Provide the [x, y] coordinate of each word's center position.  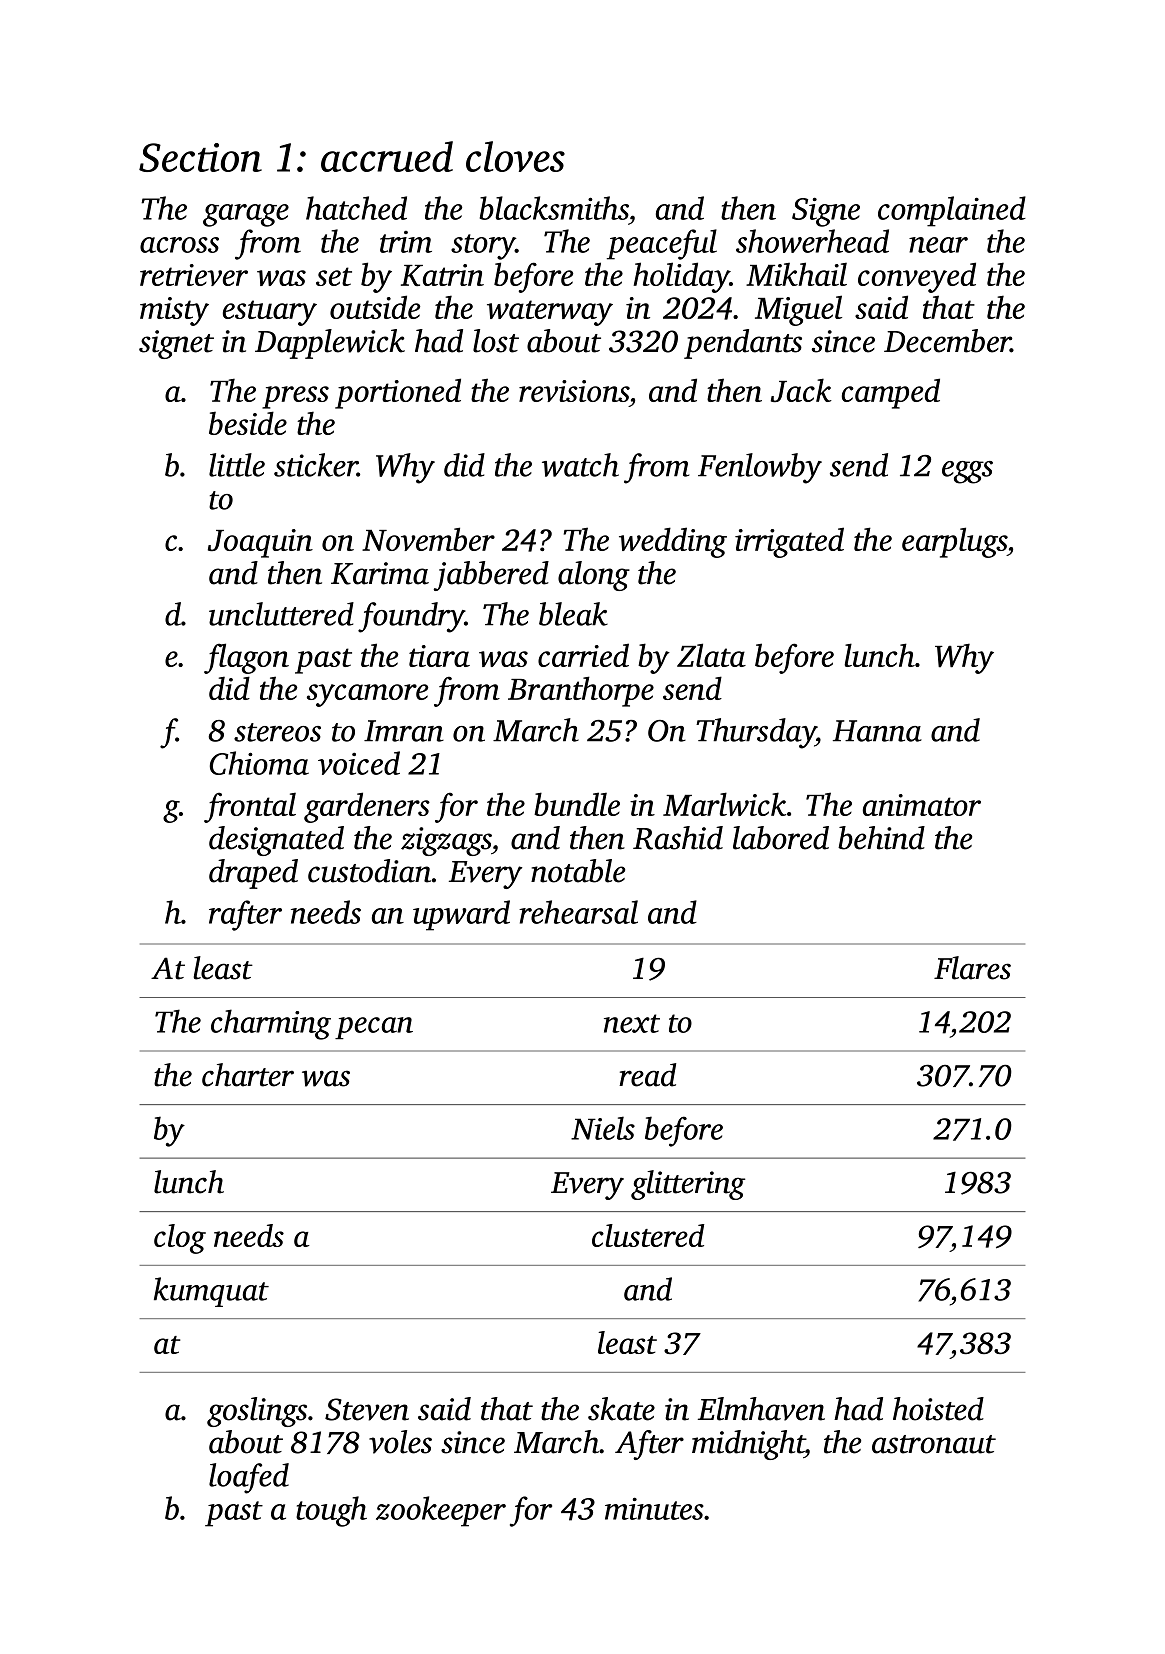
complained [952, 211]
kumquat [211, 1292]
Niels [603, 1128]
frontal [250, 807]
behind [881, 838]
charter [248, 1075]
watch [580, 465]
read [647, 1075]
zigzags [446, 841]
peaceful [662, 244]
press [295, 397]
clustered [648, 1235]
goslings [257, 1412]
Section [200, 157]
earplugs [954, 542]
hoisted [938, 1409]
